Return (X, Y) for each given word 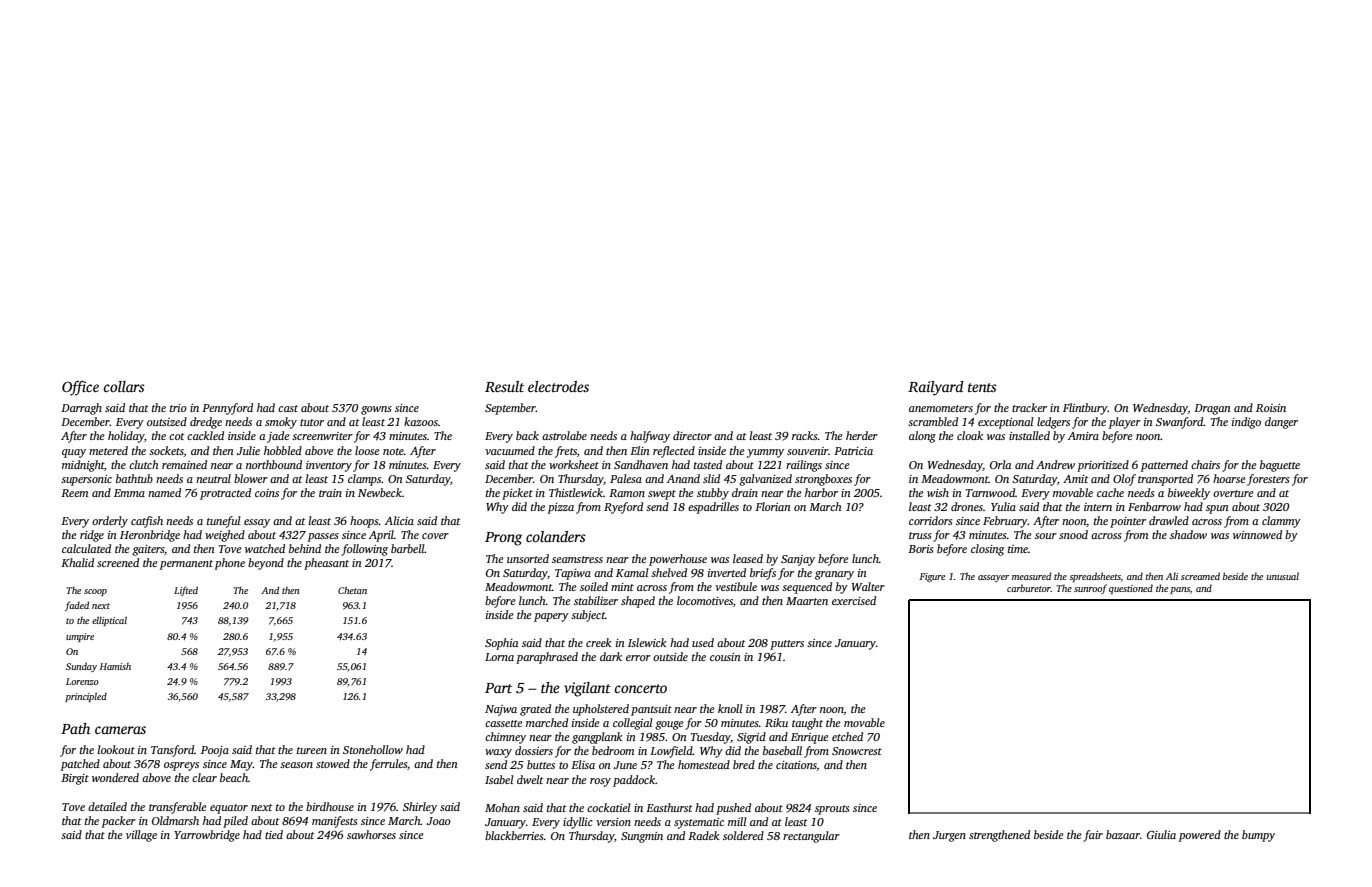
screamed (1200, 576)
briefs (763, 574)
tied (274, 834)
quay (74, 453)
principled (86, 697)
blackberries (514, 835)
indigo (1246, 423)
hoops (364, 522)
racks (805, 435)
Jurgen (949, 836)
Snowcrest (857, 751)
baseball (782, 750)
